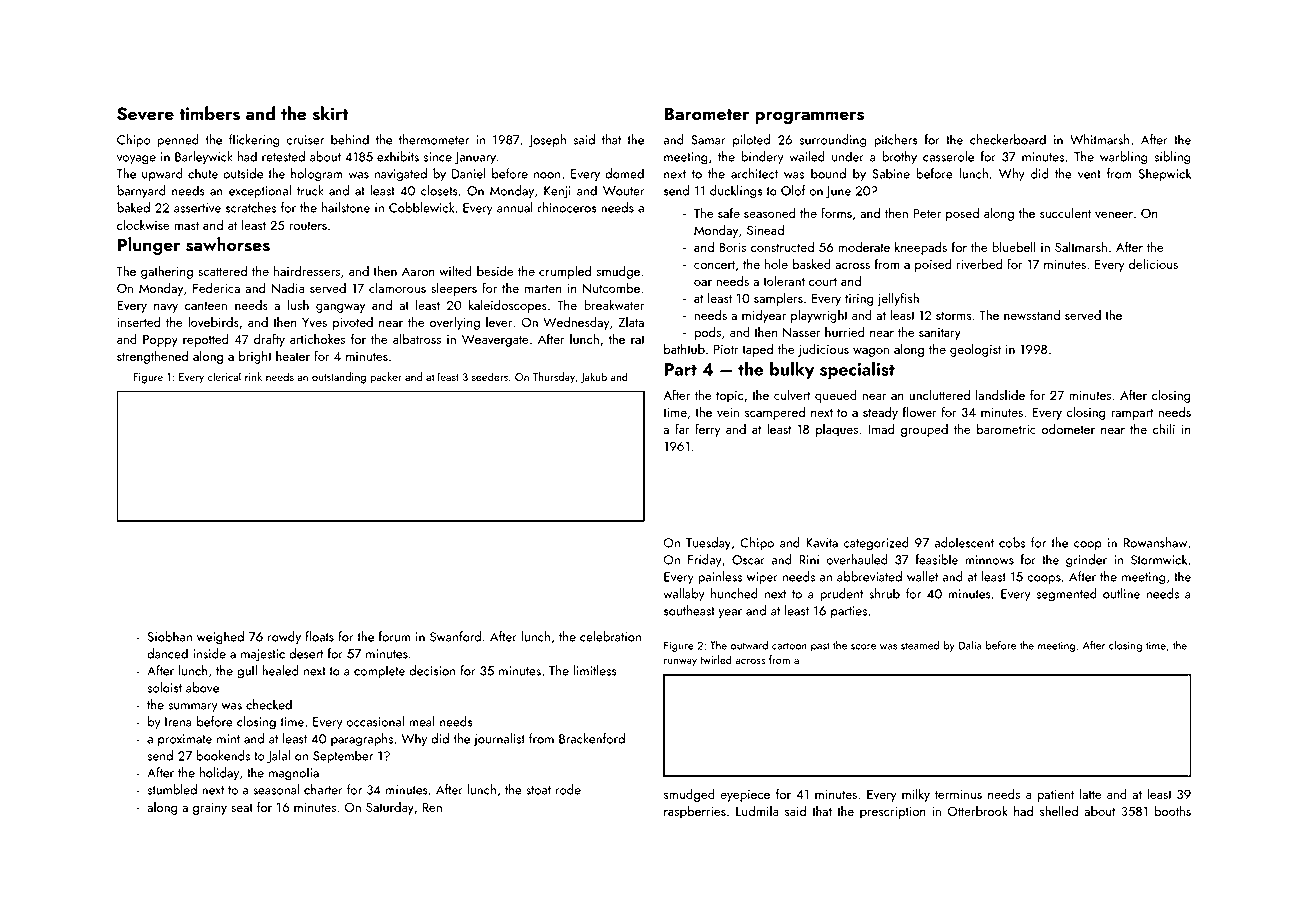 Image resolution: width=1308 pixels, height=924 pixels. What do you see at coordinates (253, 376) in the page?
I see `rink` at bounding box center [253, 376].
